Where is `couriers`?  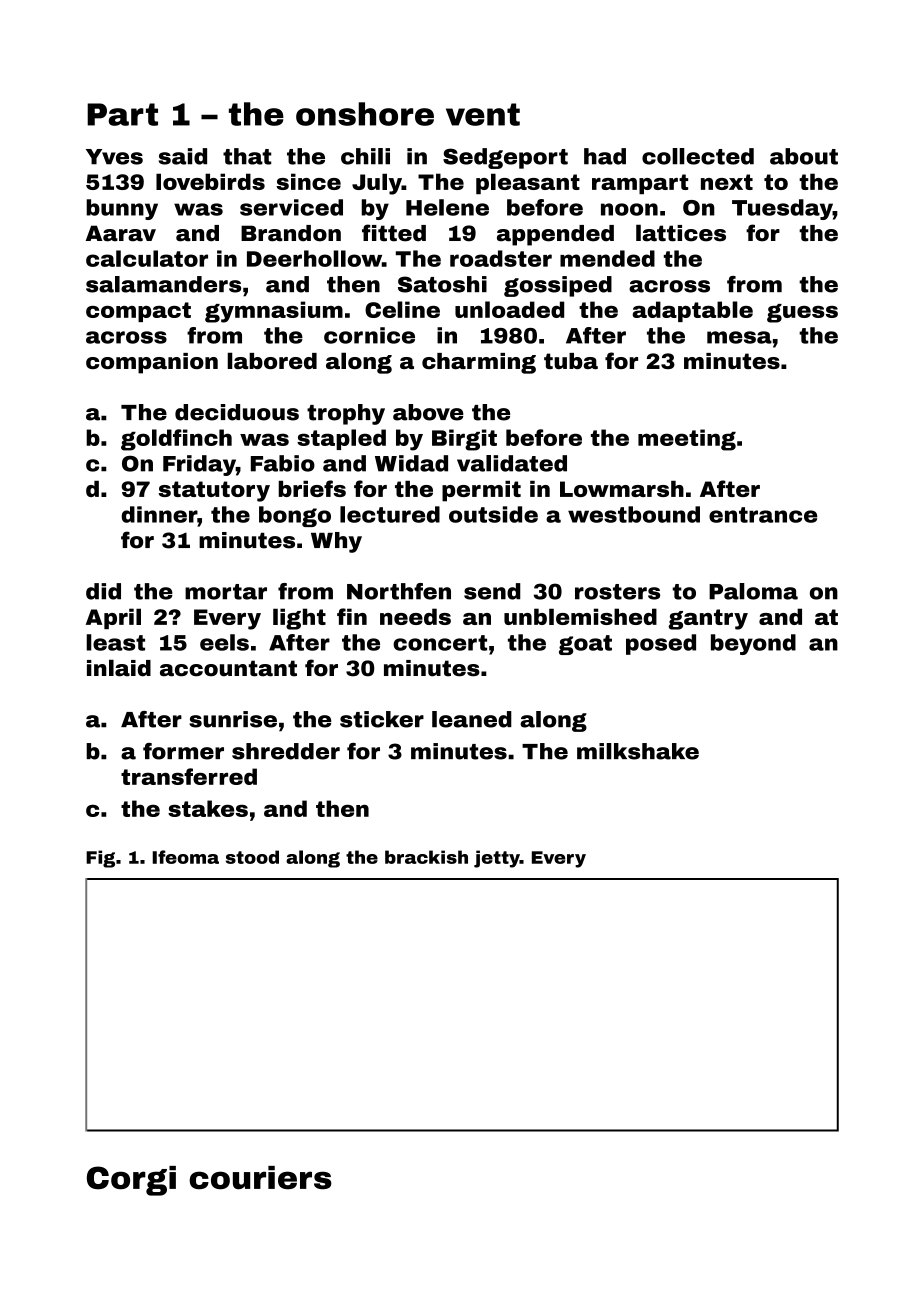
couriers is located at coordinates (260, 1178).
